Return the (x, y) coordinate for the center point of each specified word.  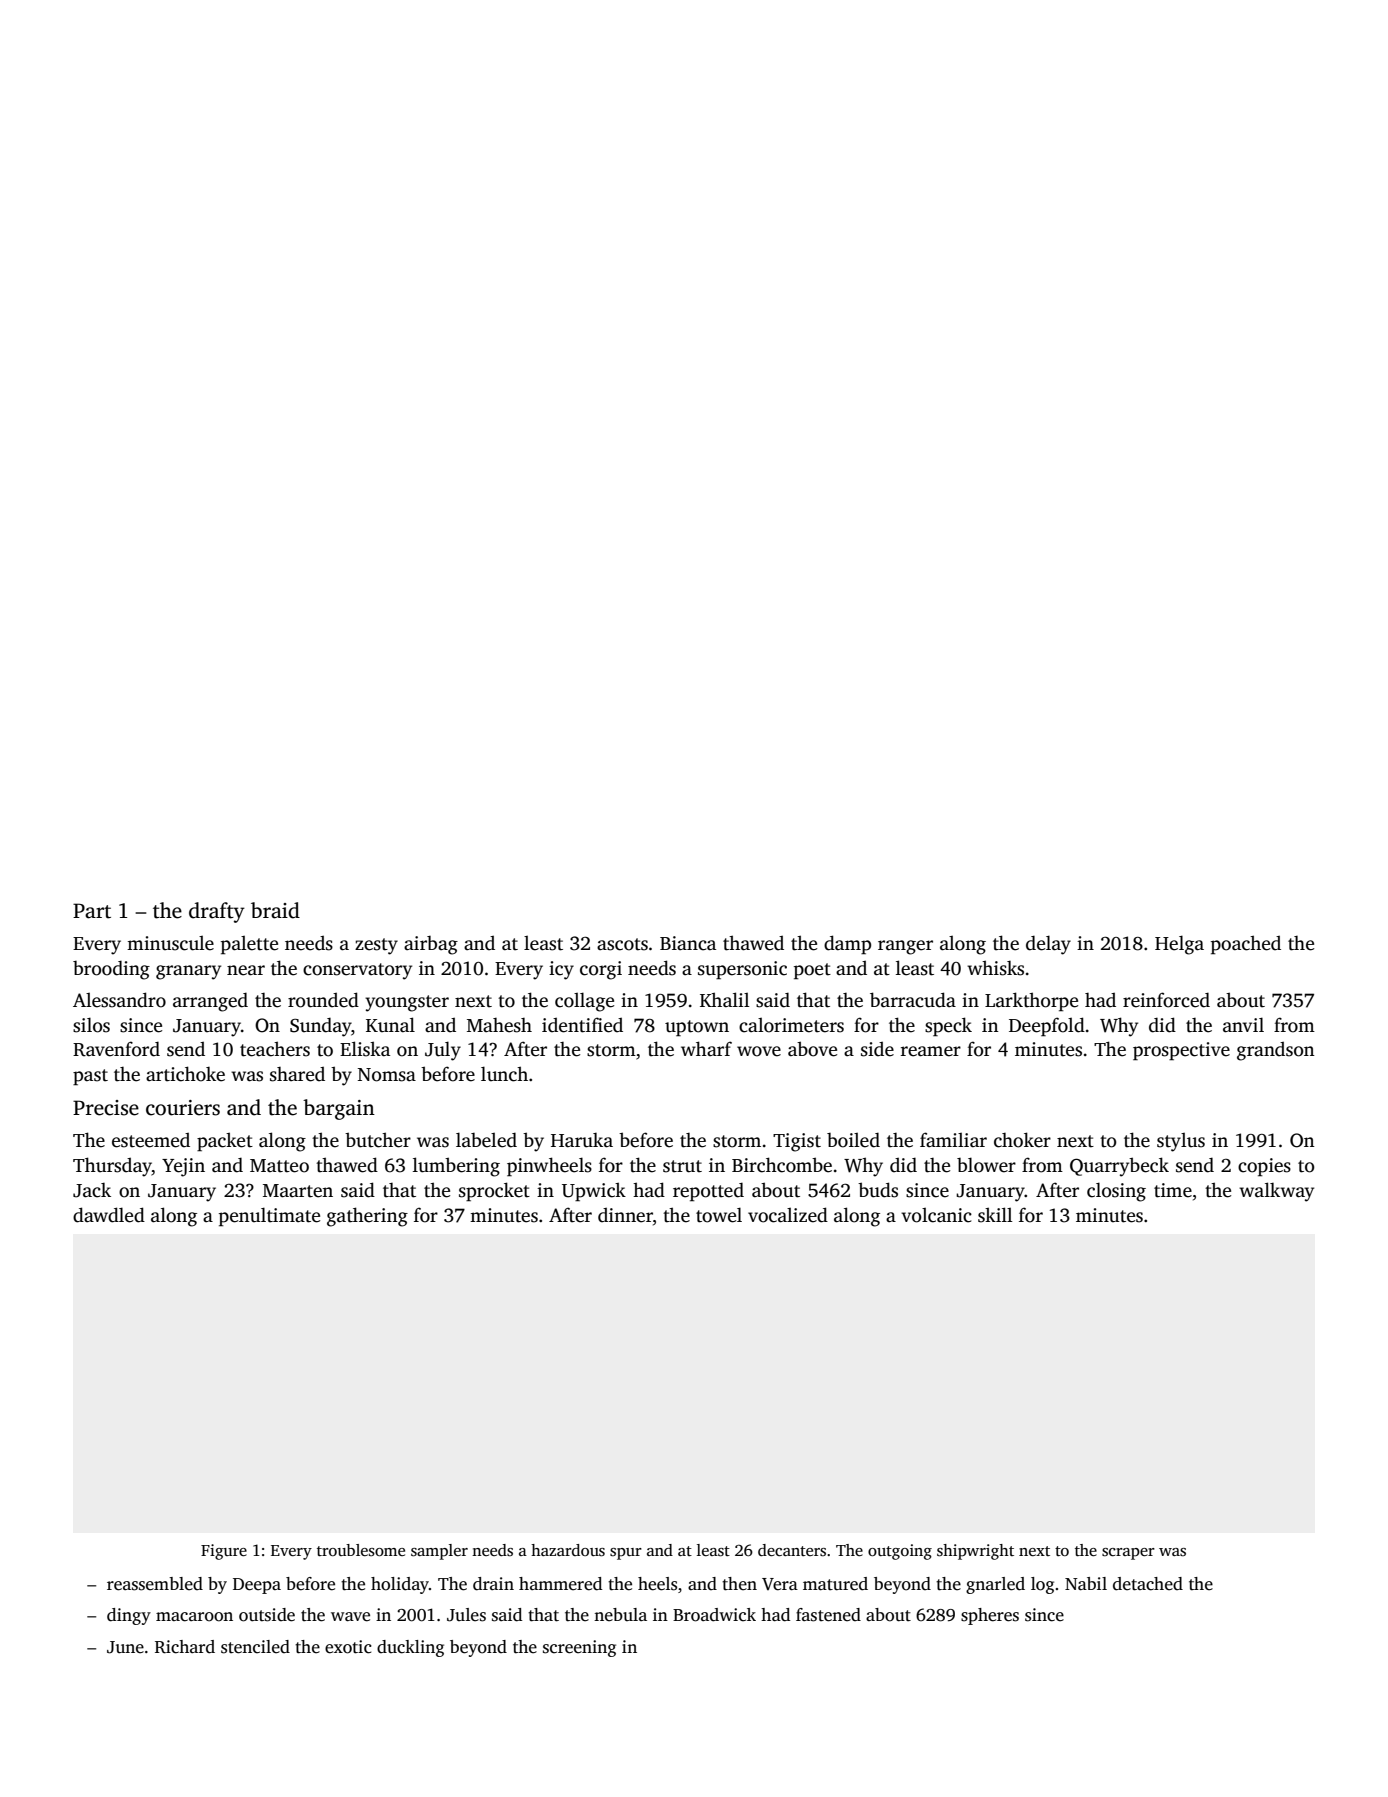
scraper (1128, 1554)
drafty (217, 912)
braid (275, 910)
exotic (348, 1647)
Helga (1179, 945)
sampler (439, 1552)
